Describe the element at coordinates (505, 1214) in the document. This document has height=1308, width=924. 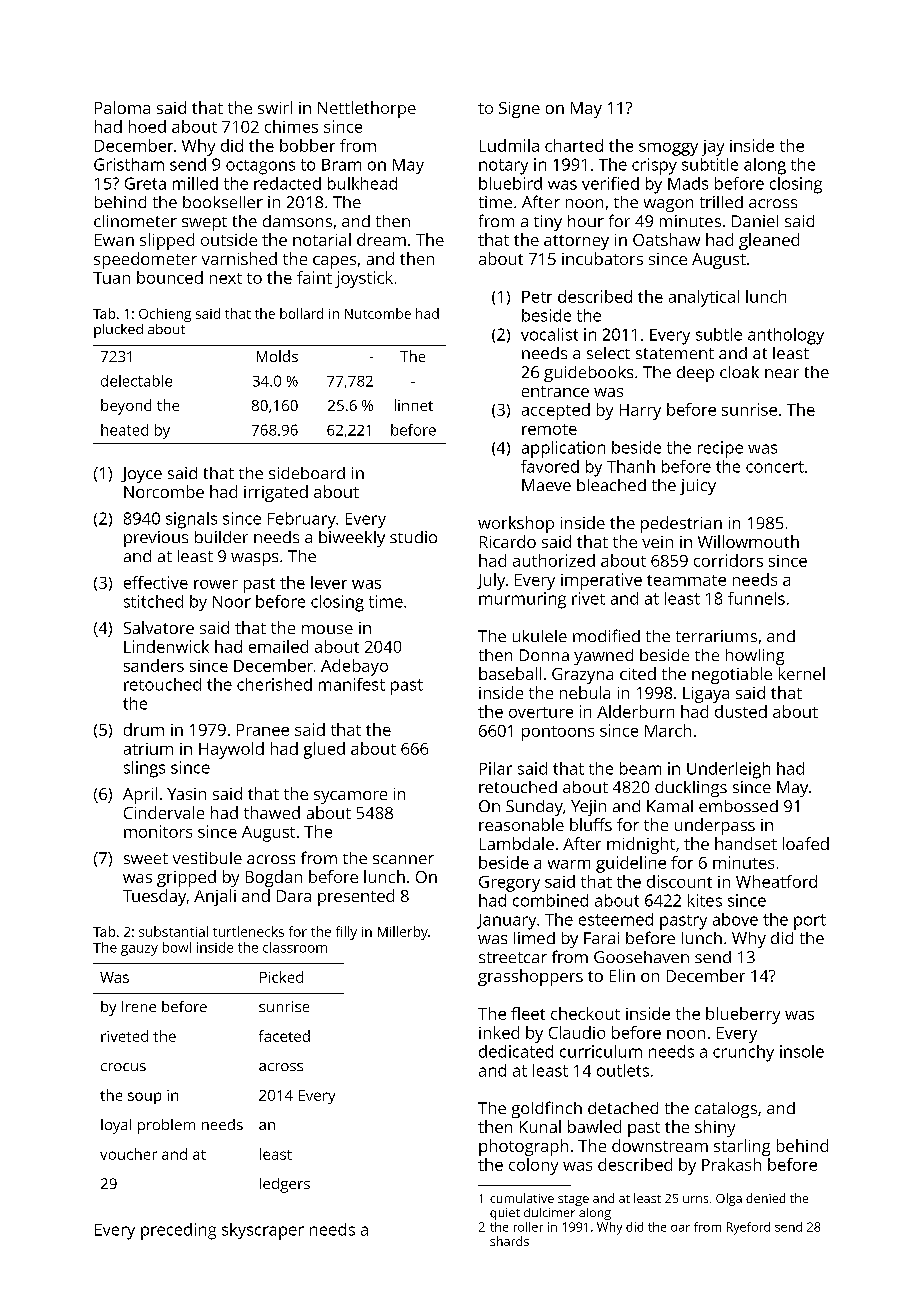
I see `quiet` at that location.
